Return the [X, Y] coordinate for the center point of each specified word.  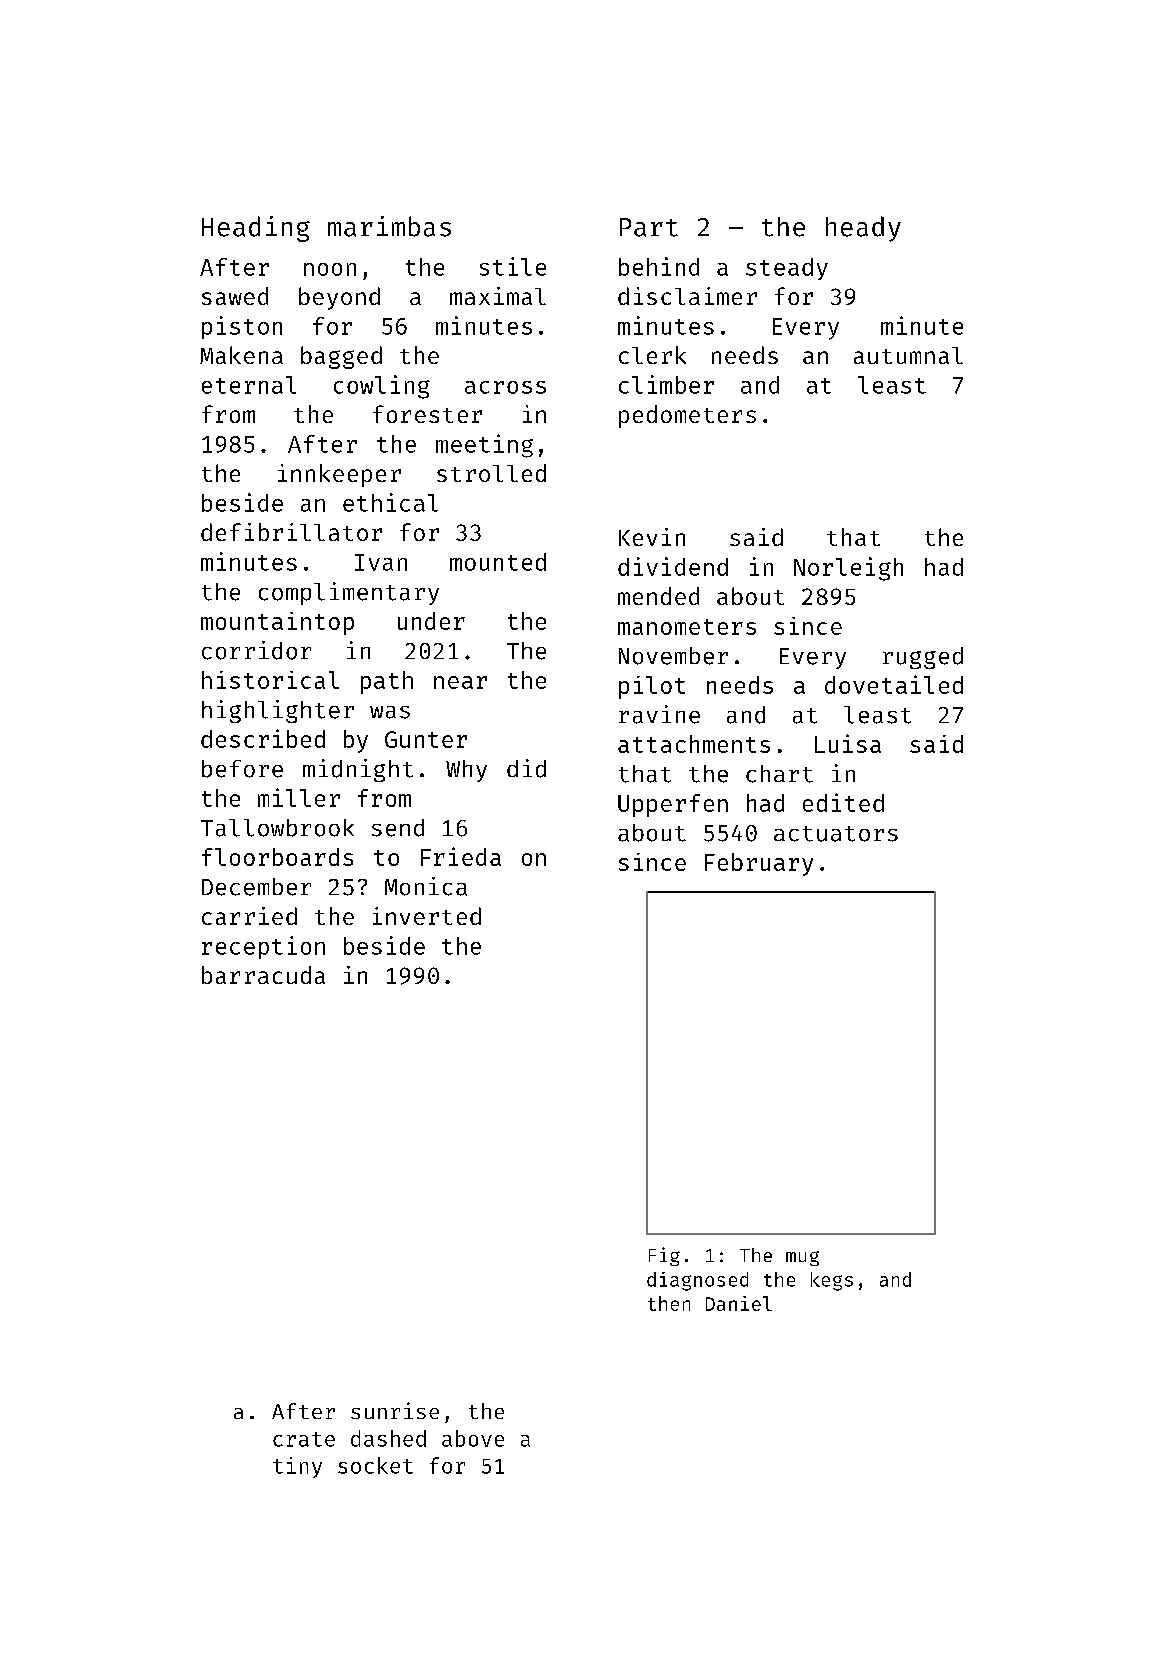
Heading [256, 229]
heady [863, 229]
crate [304, 1439]
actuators [836, 834]
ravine [659, 714]
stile [513, 266]
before [242, 769]
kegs [832, 1281]
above [473, 1438]
